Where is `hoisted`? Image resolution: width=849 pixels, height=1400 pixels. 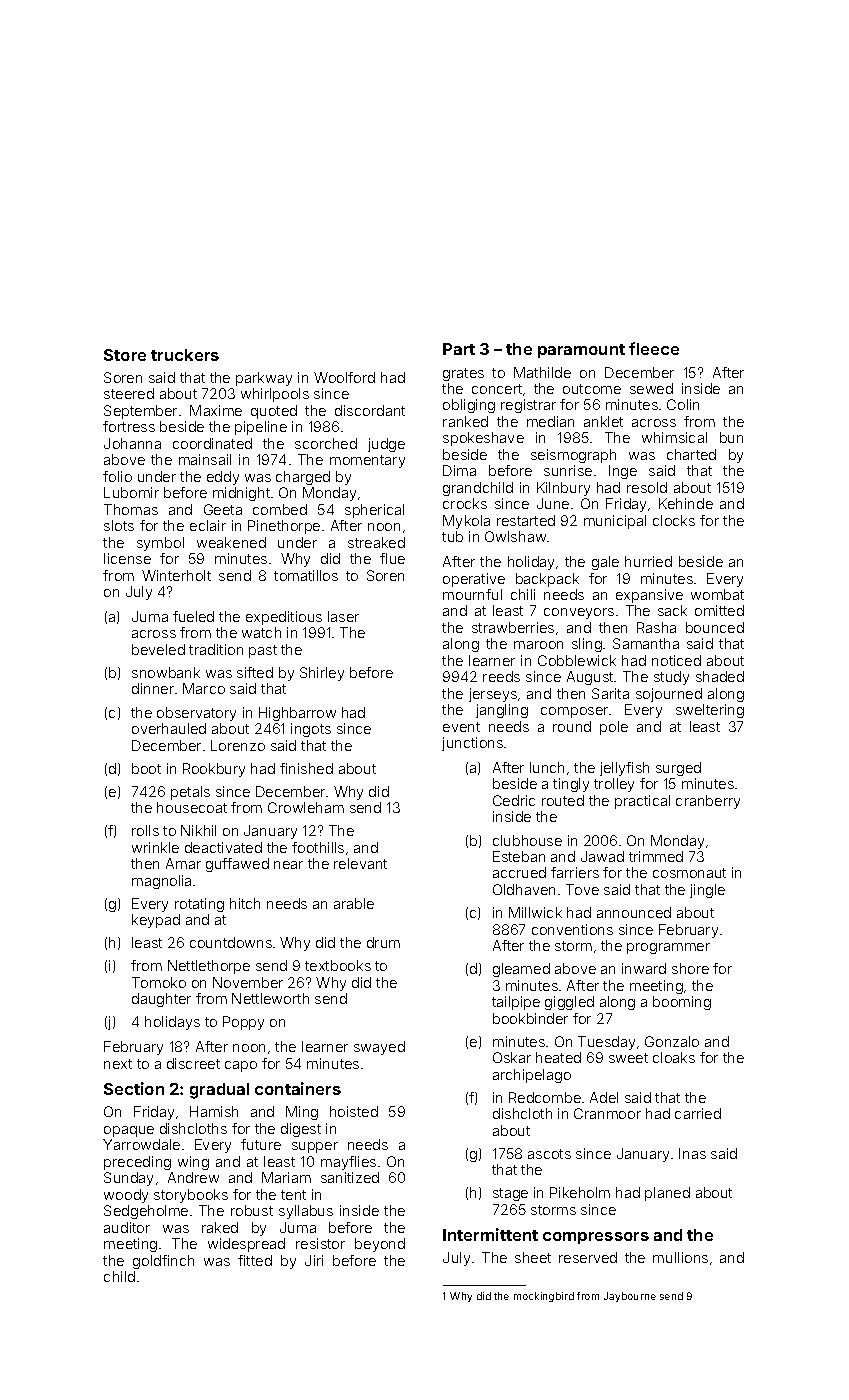
hoisted is located at coordinates (354, 1111).
